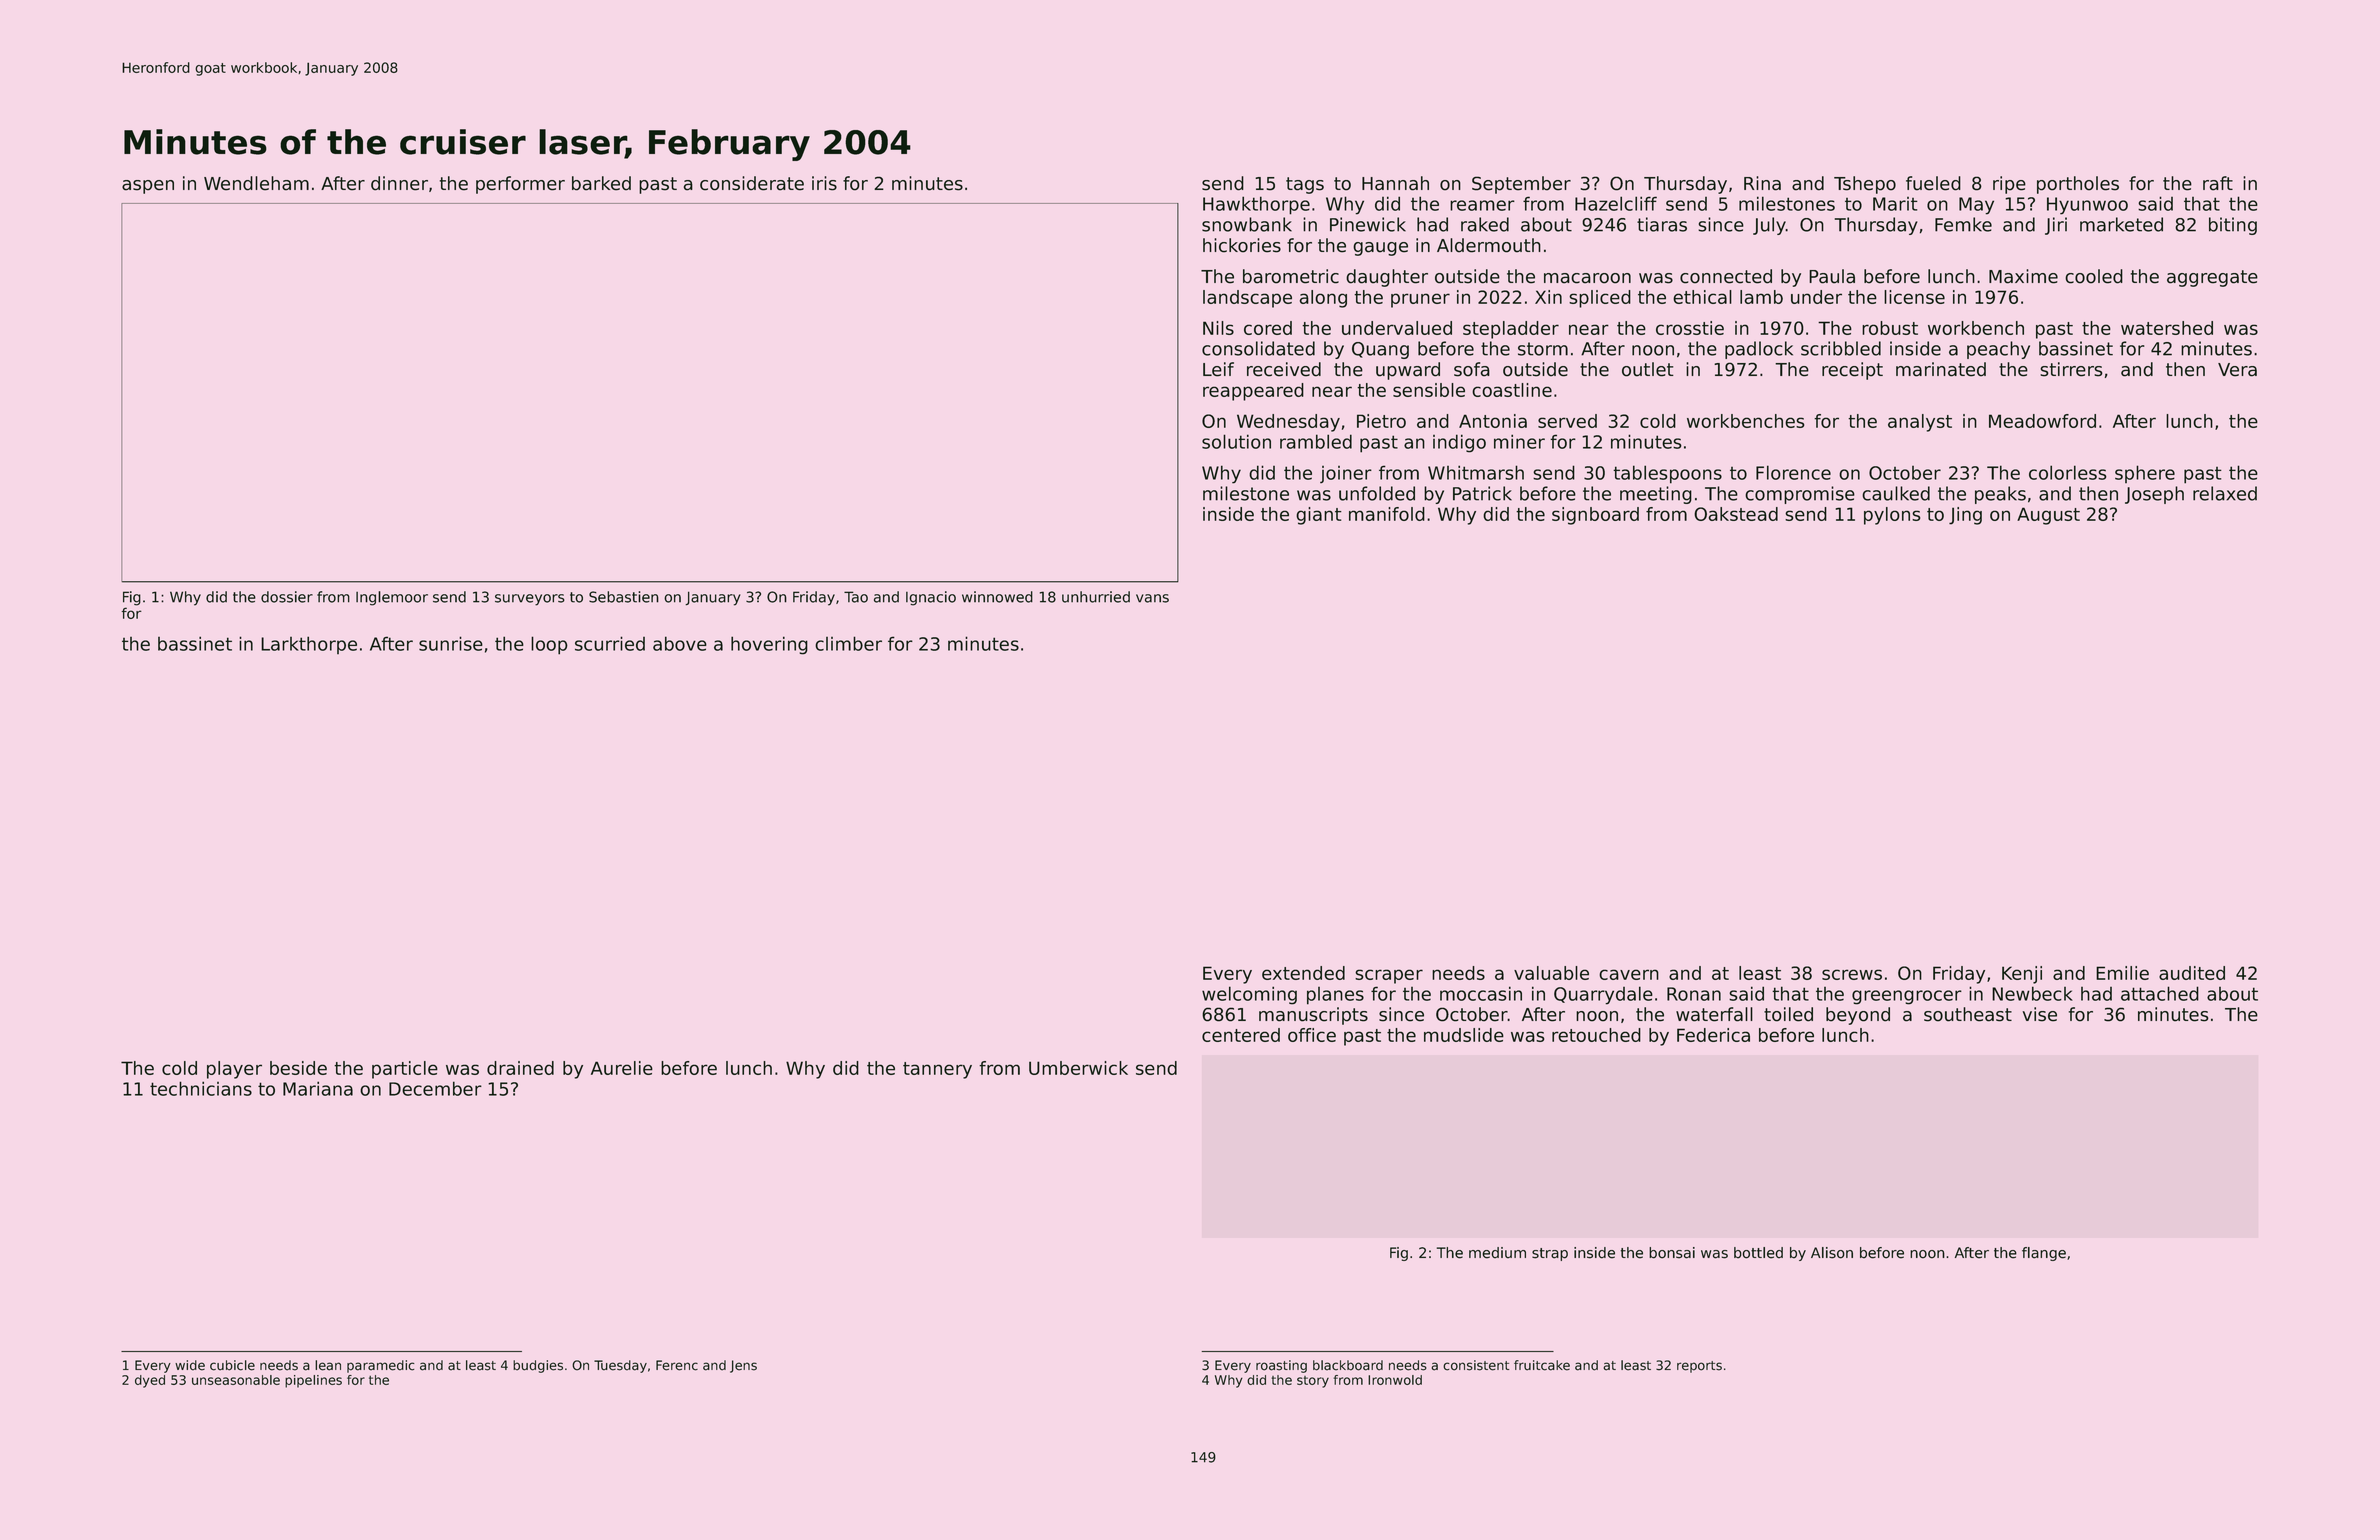 The width and height of the page is (2380, 1540). Describe the element at coordinates (1481, 993) in the page. I see `moccasin` at that location.
